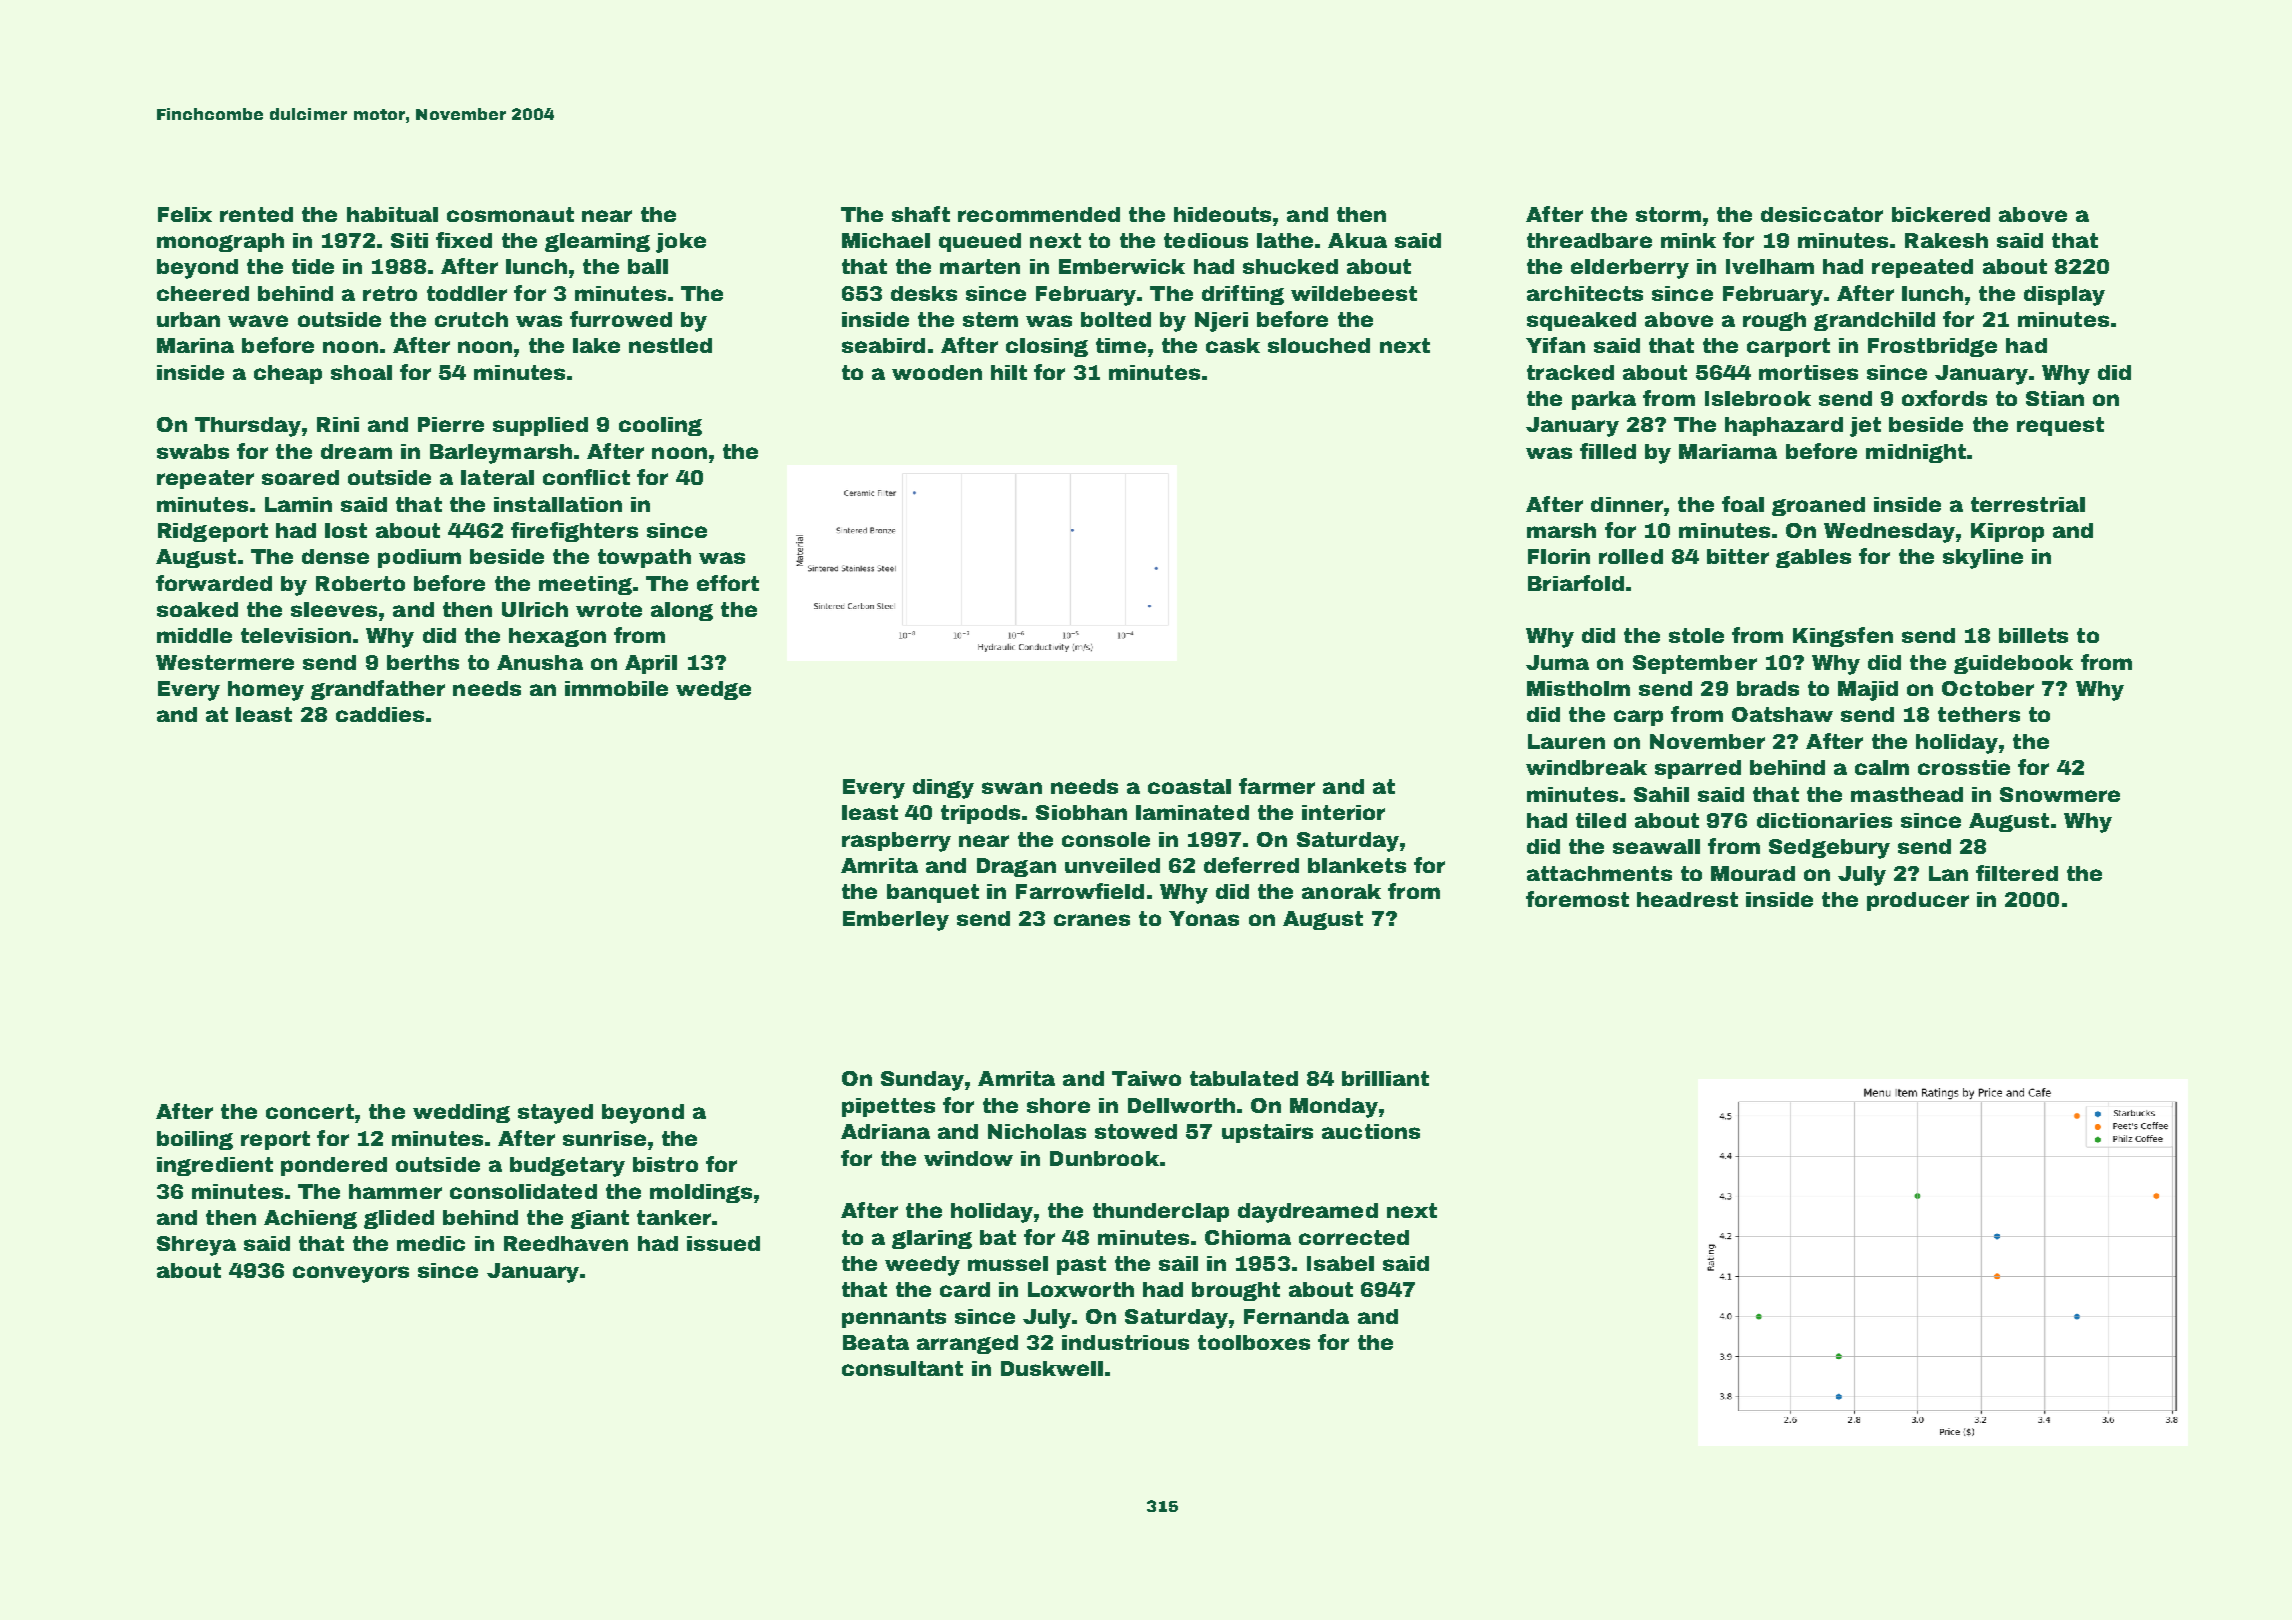 The width and height of the screenshot is (2292, 1620). I want to click on conveyors, so click(351, 1274).
